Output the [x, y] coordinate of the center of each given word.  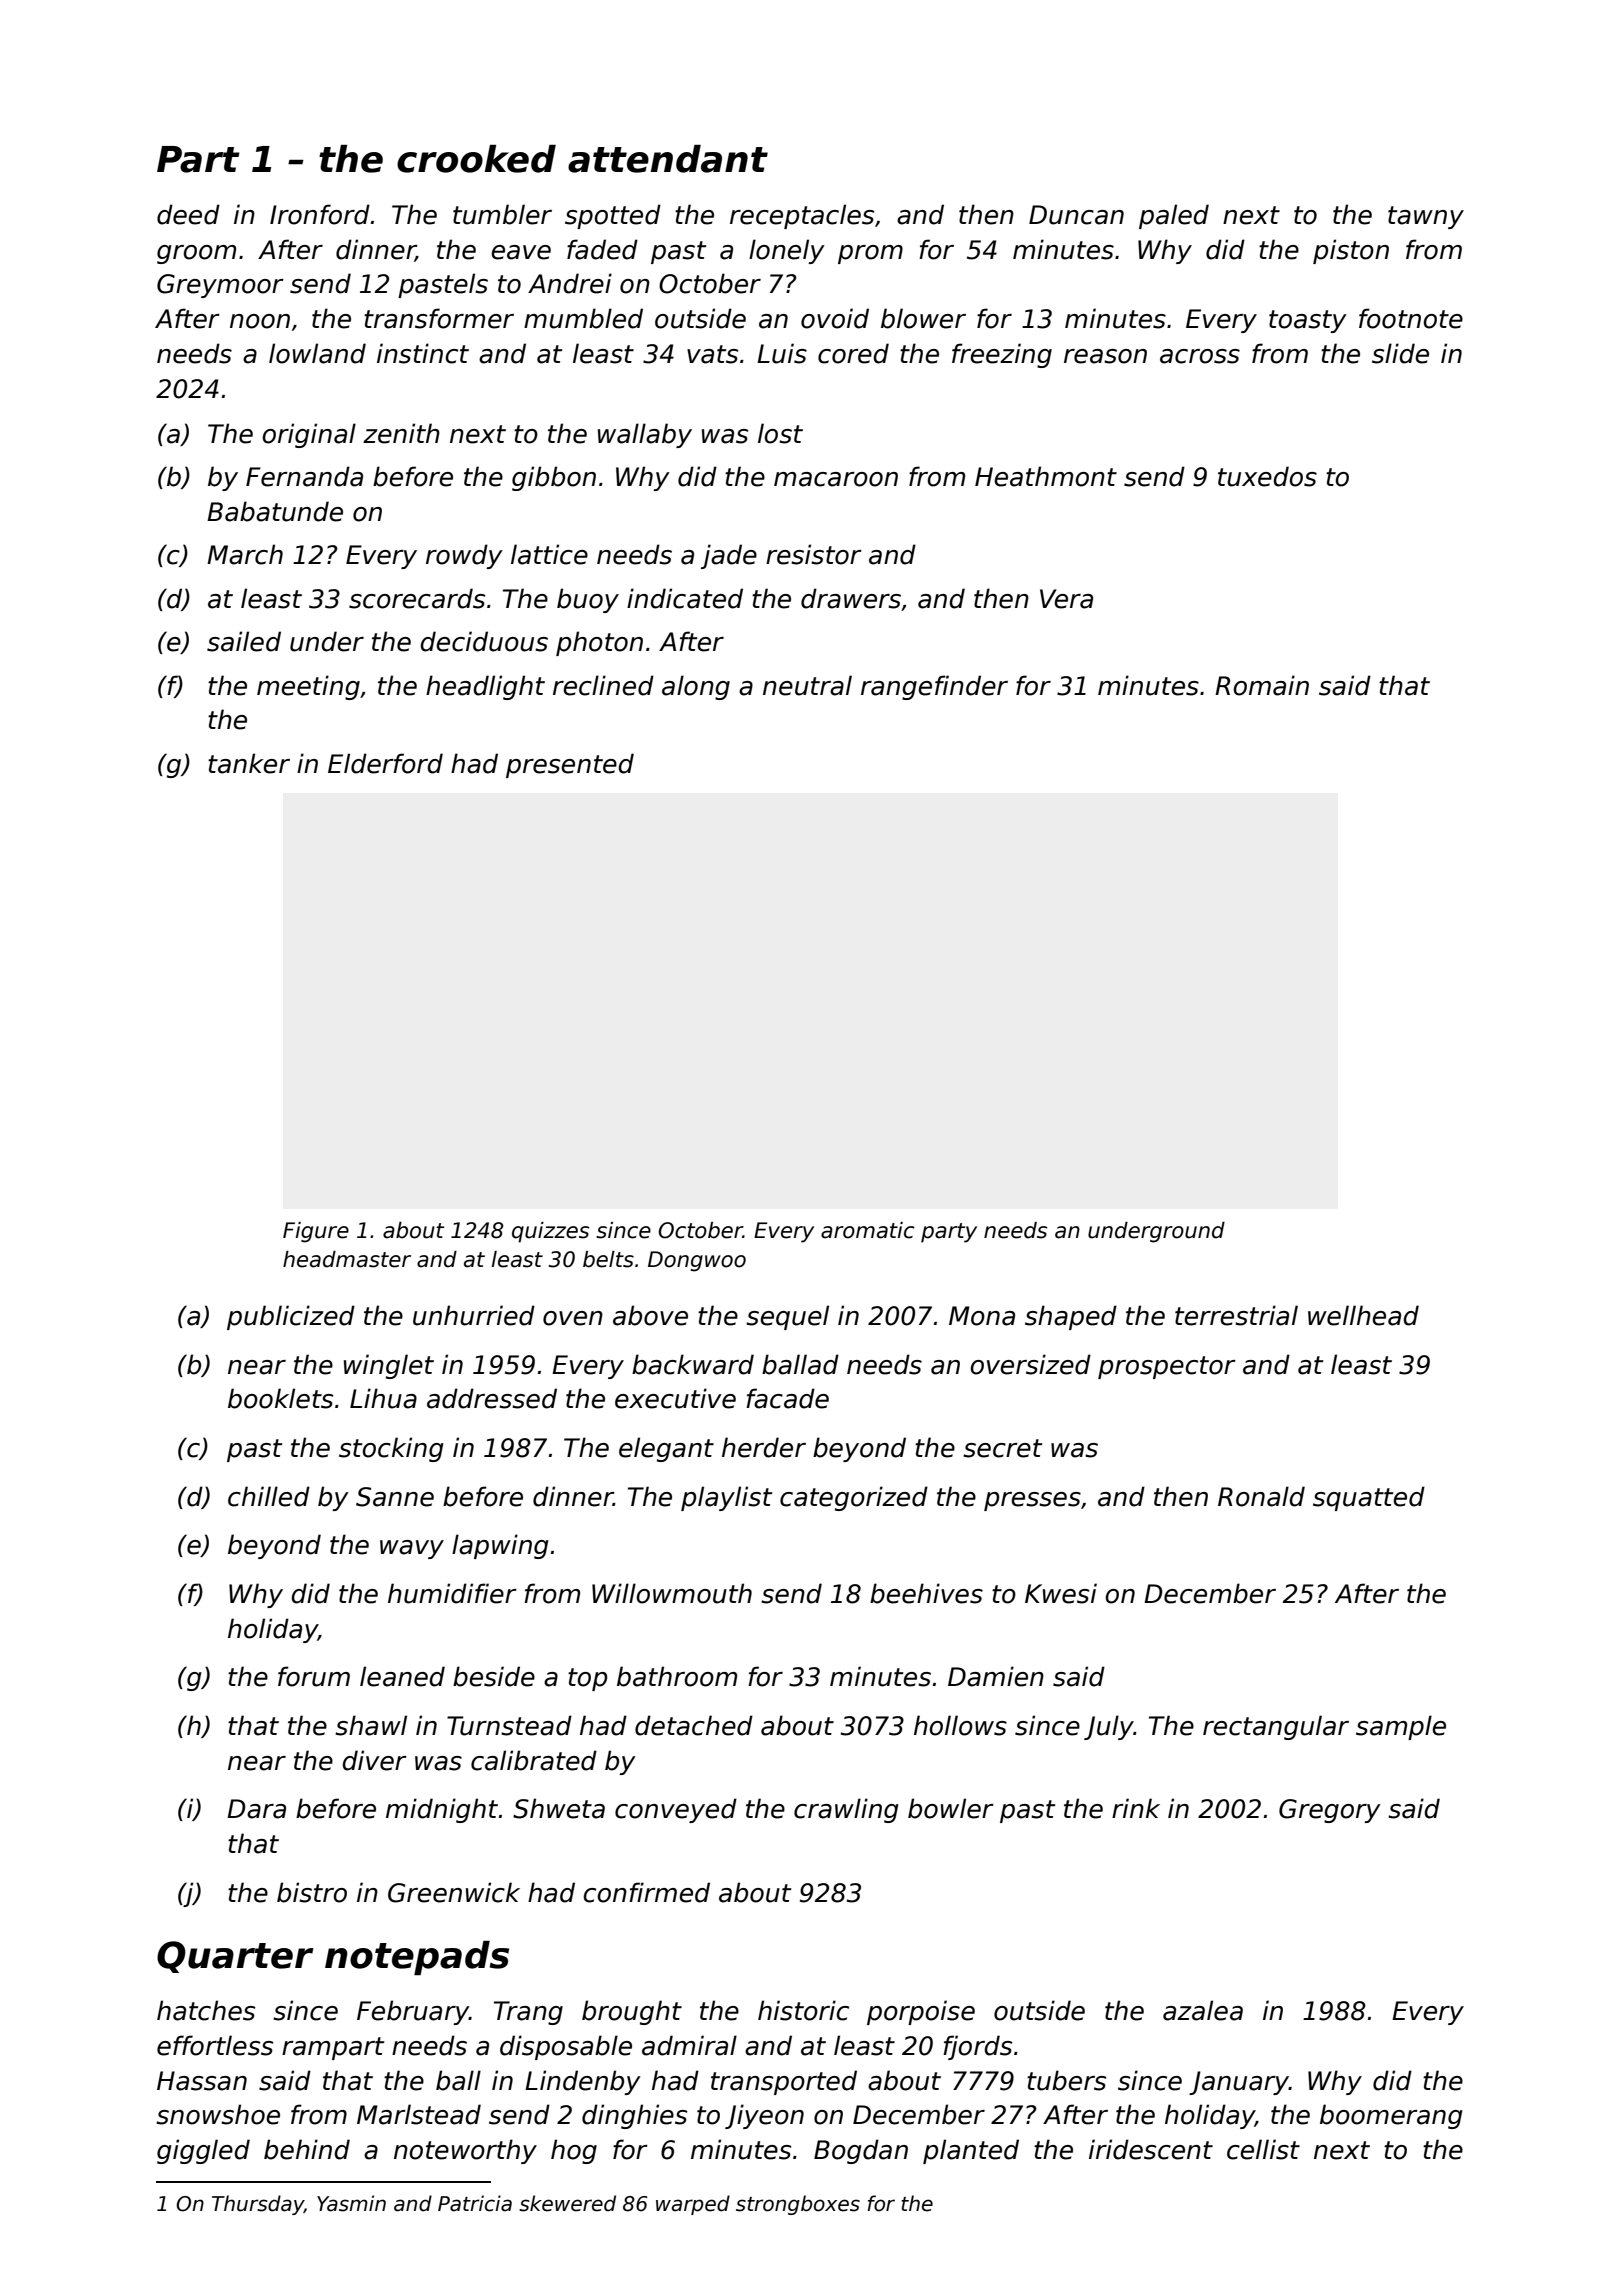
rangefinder [934, 687]
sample [1401, 1727]
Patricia [475, 2203]
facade [787, 1398]
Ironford [320, 214]
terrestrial [1236, 1315]
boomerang [1391, 2116]
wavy [412, 1549]
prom [870, 254]
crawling [846, 1810]
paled [1174, 216]
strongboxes [798, 2205]
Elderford [385, 763]
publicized [291, 1317]
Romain [1262, 685]
